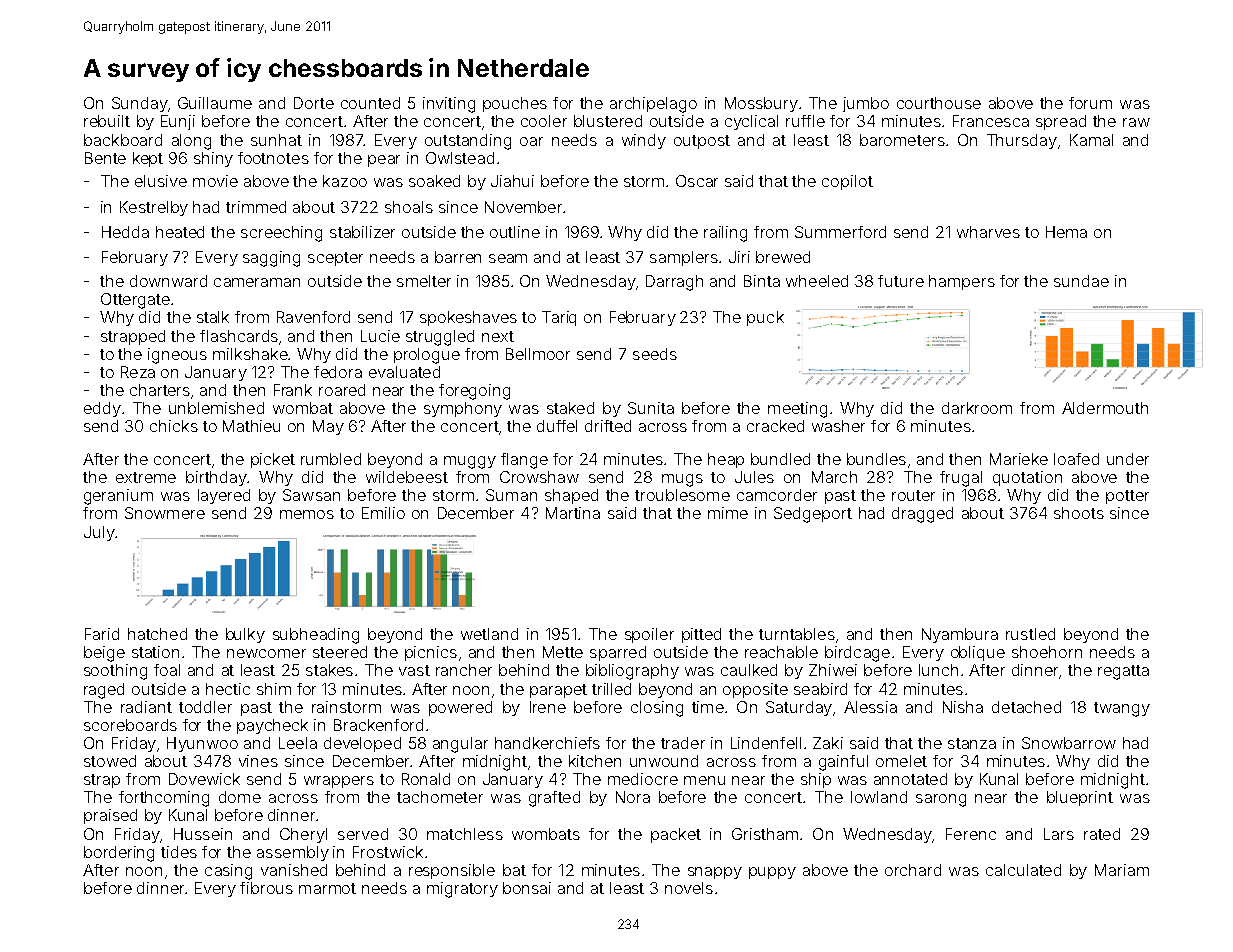  Describe the element at coordinates (119, 854) in the screenshot. I see `bordering` at that location.
